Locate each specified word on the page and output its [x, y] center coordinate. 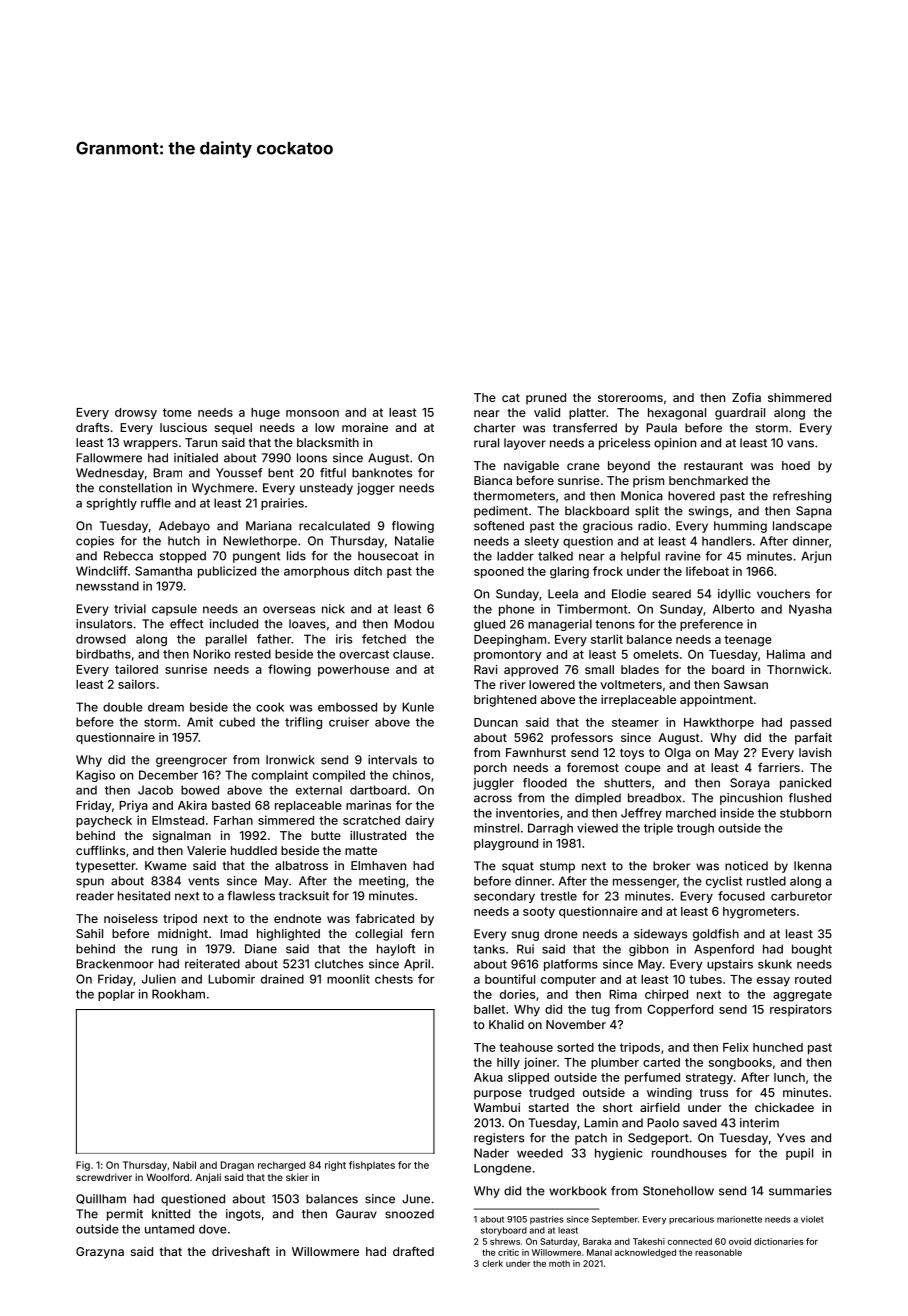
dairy [419, 821]
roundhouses [689, 1153]
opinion [675, 444]
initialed [196, 458]
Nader [491, 1153]
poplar [116, 995]
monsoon [312, 413]
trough [695, 829]
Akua [488, 1077]
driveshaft [241, 1251]
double [123, 707]
